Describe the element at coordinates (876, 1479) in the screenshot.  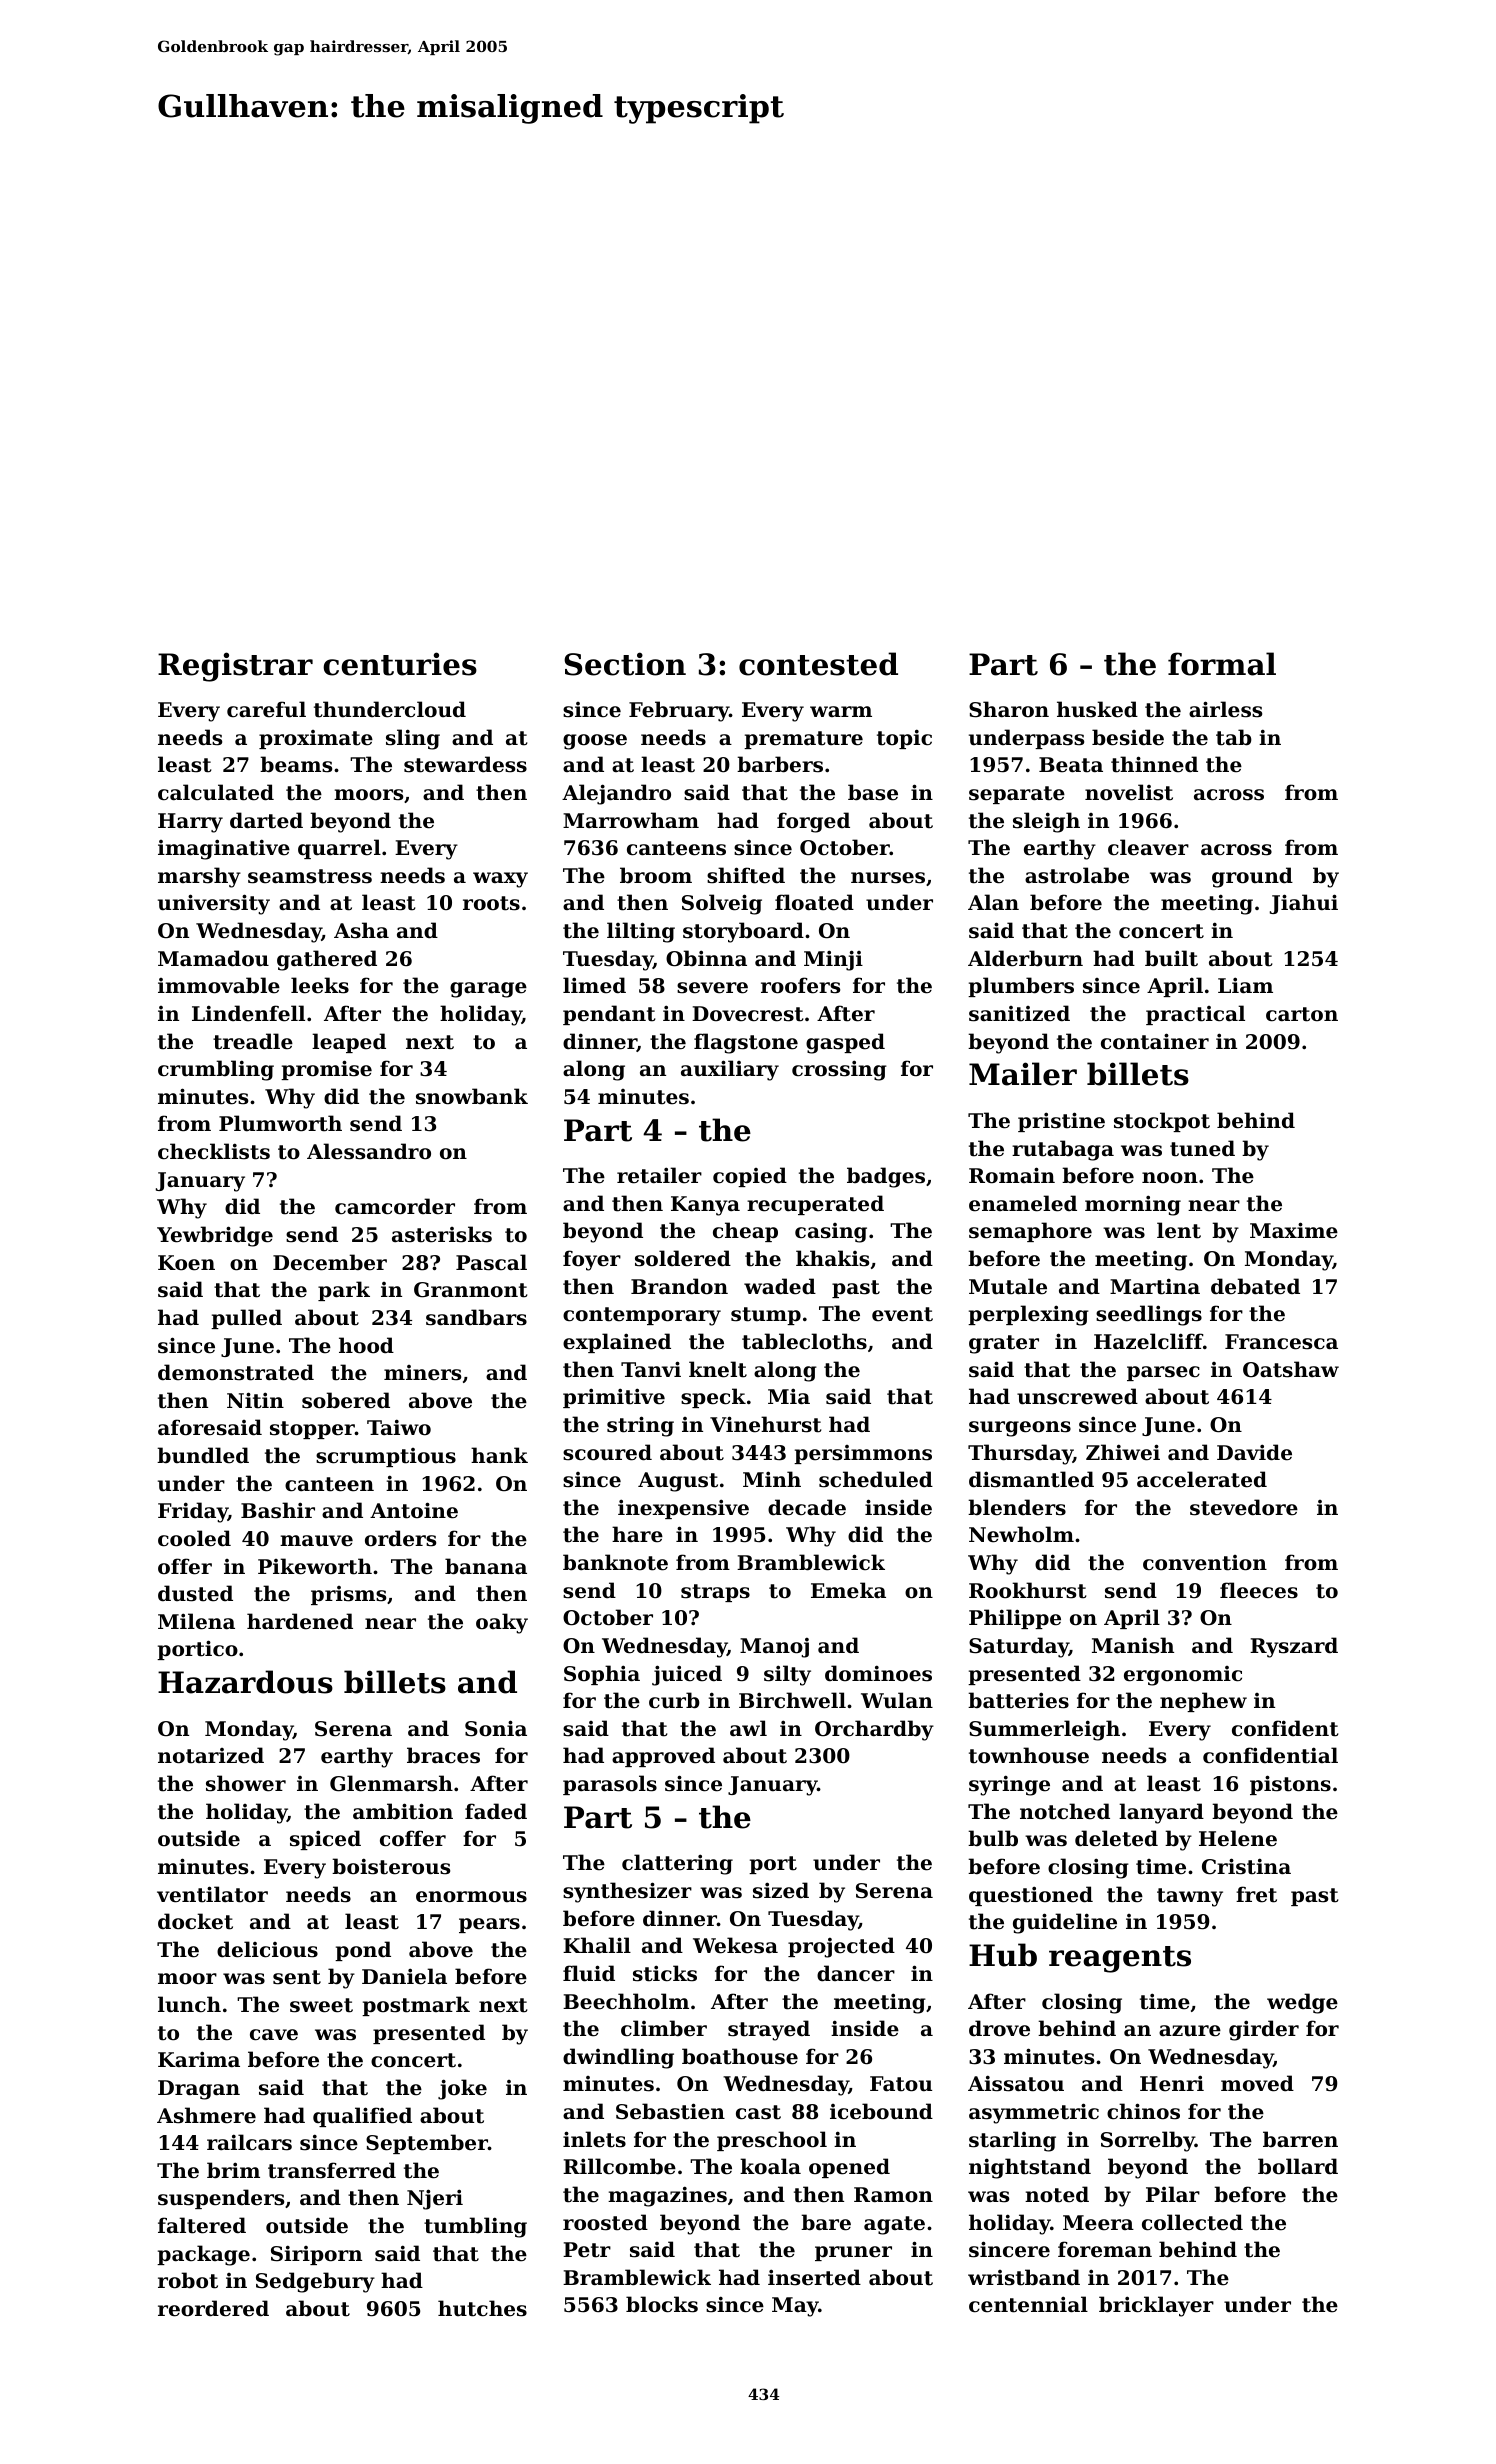
I see `scheduled` at that location.
